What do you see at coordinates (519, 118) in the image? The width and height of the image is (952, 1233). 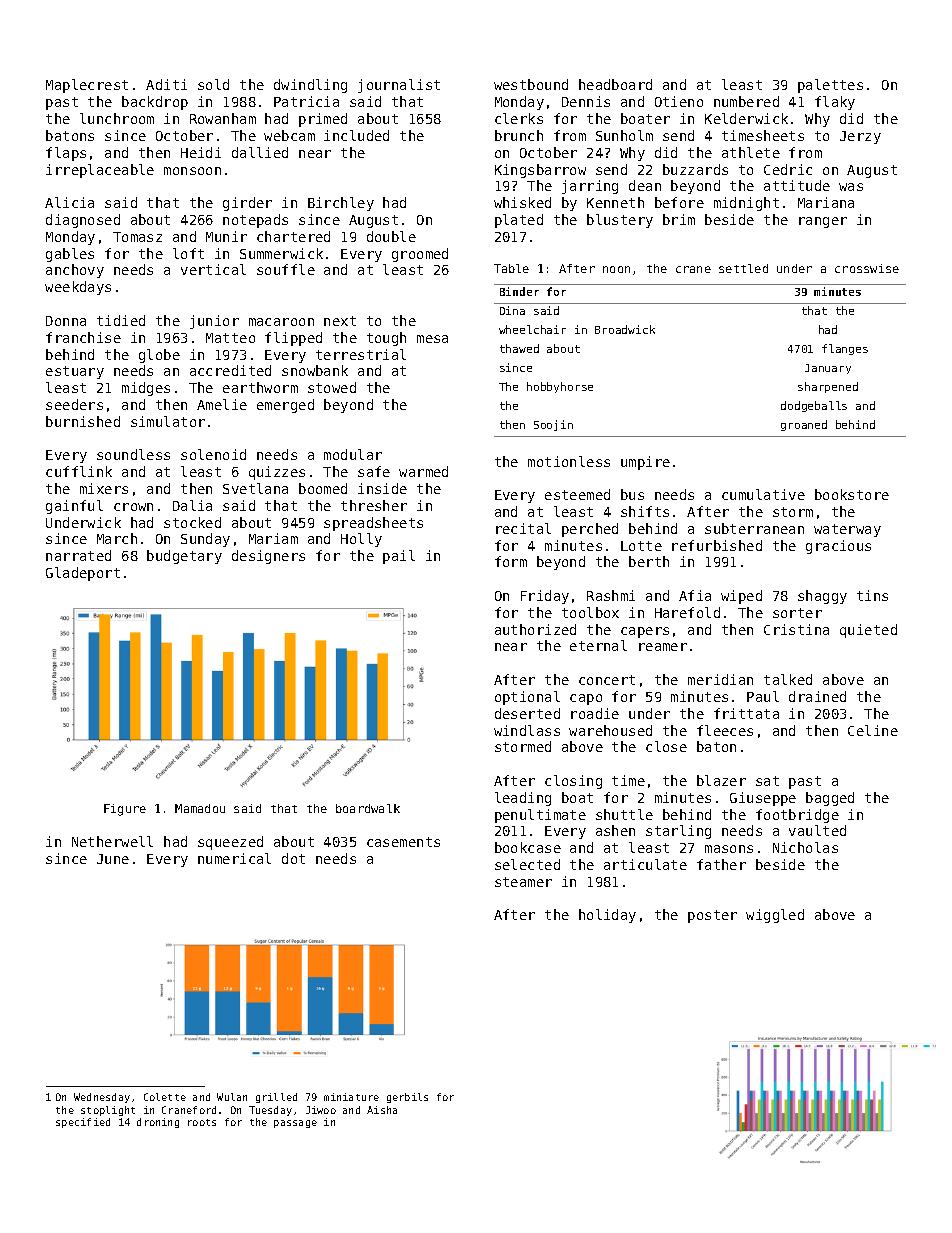 I see `clerks` at bounding box center [519, 118].
